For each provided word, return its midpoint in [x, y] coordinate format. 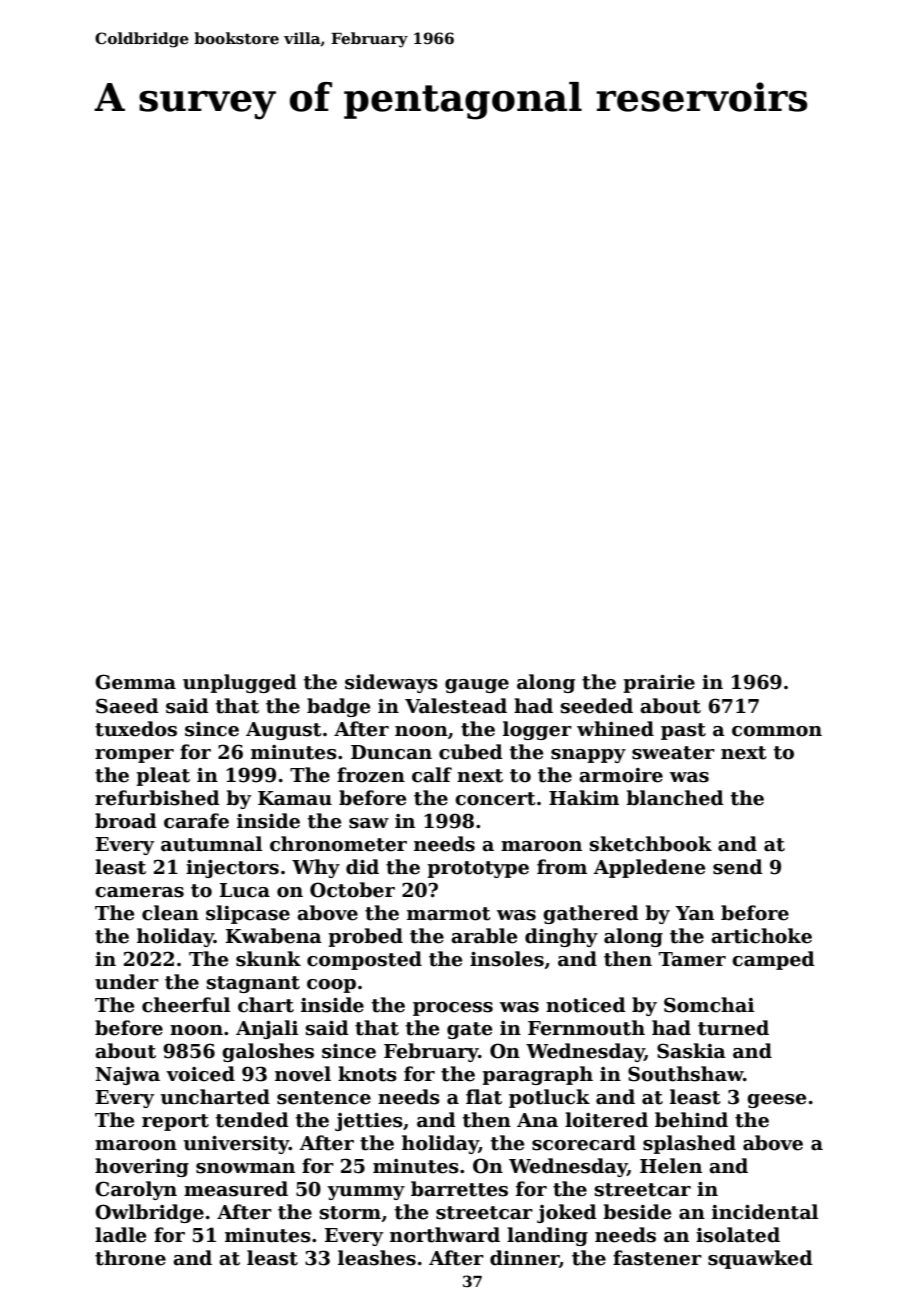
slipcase [248, 914]
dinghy [561, 937]
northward [445, 1235]
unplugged [240, 683]
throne [130, 1258]
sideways [391, 683]
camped [773, 960]
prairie [659, 684]
